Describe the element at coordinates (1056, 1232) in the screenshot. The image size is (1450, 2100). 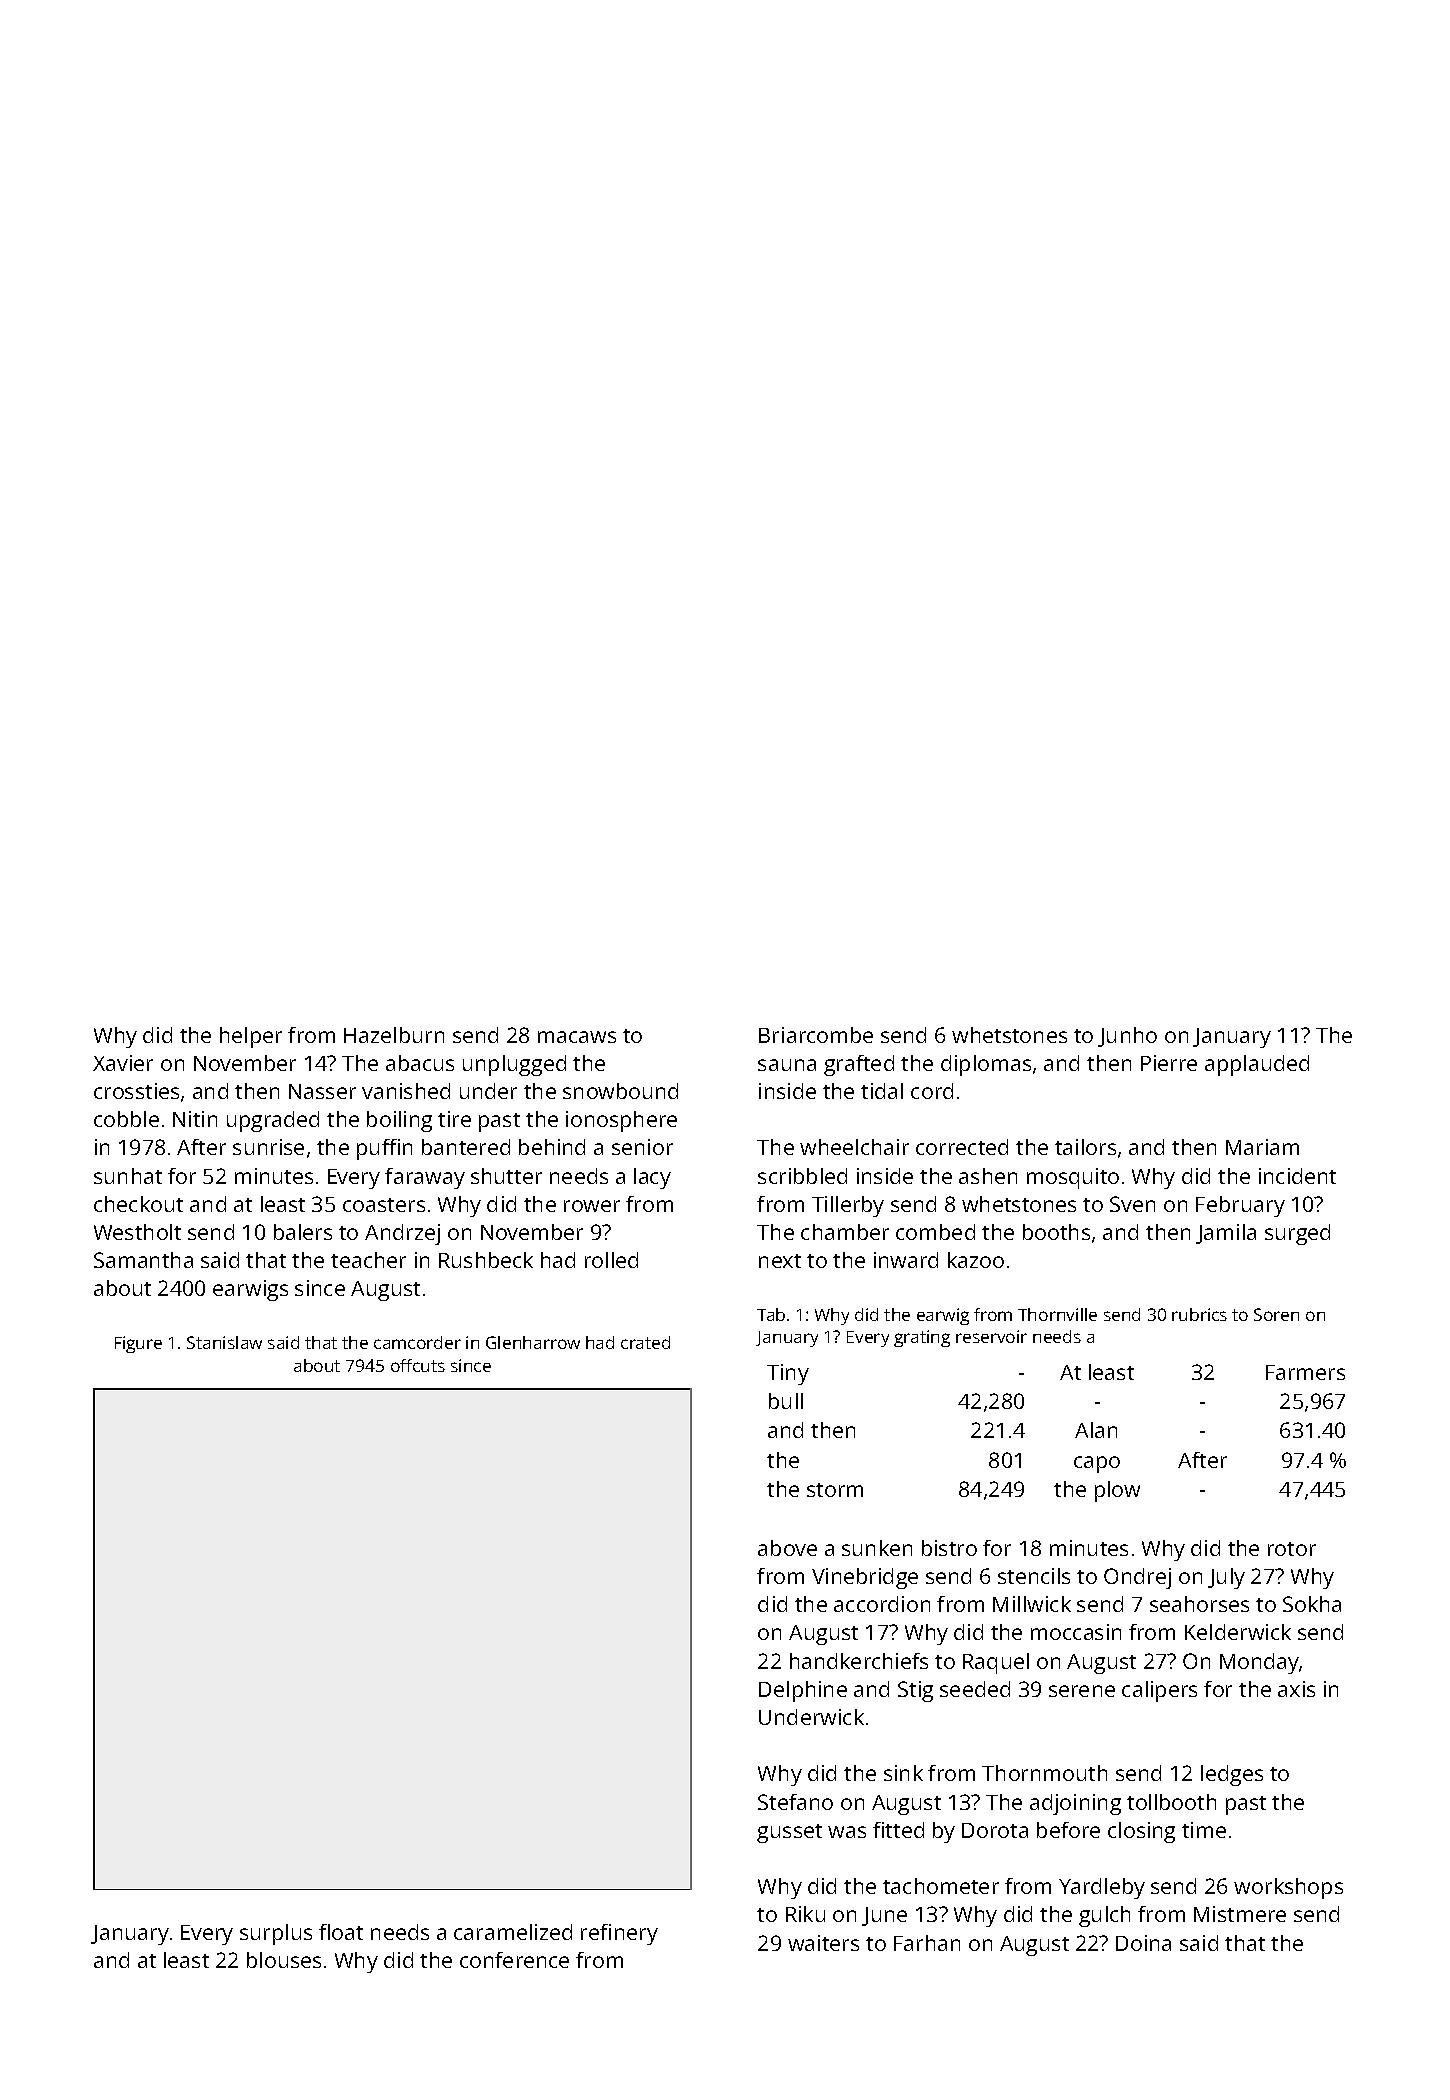
I see `booths` at that location.
